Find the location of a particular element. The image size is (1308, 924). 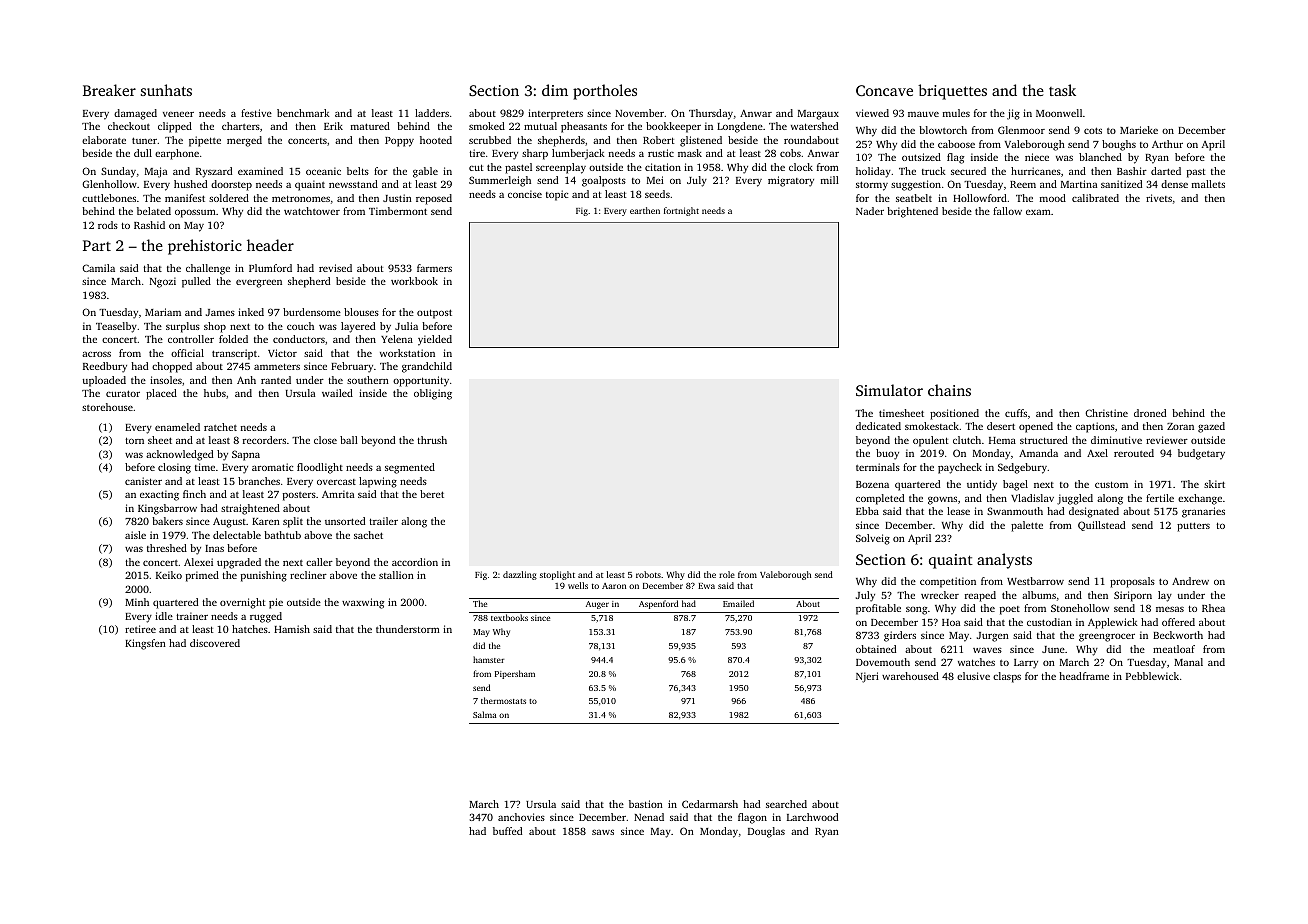

buffed is located at coordinates (507, 831).
